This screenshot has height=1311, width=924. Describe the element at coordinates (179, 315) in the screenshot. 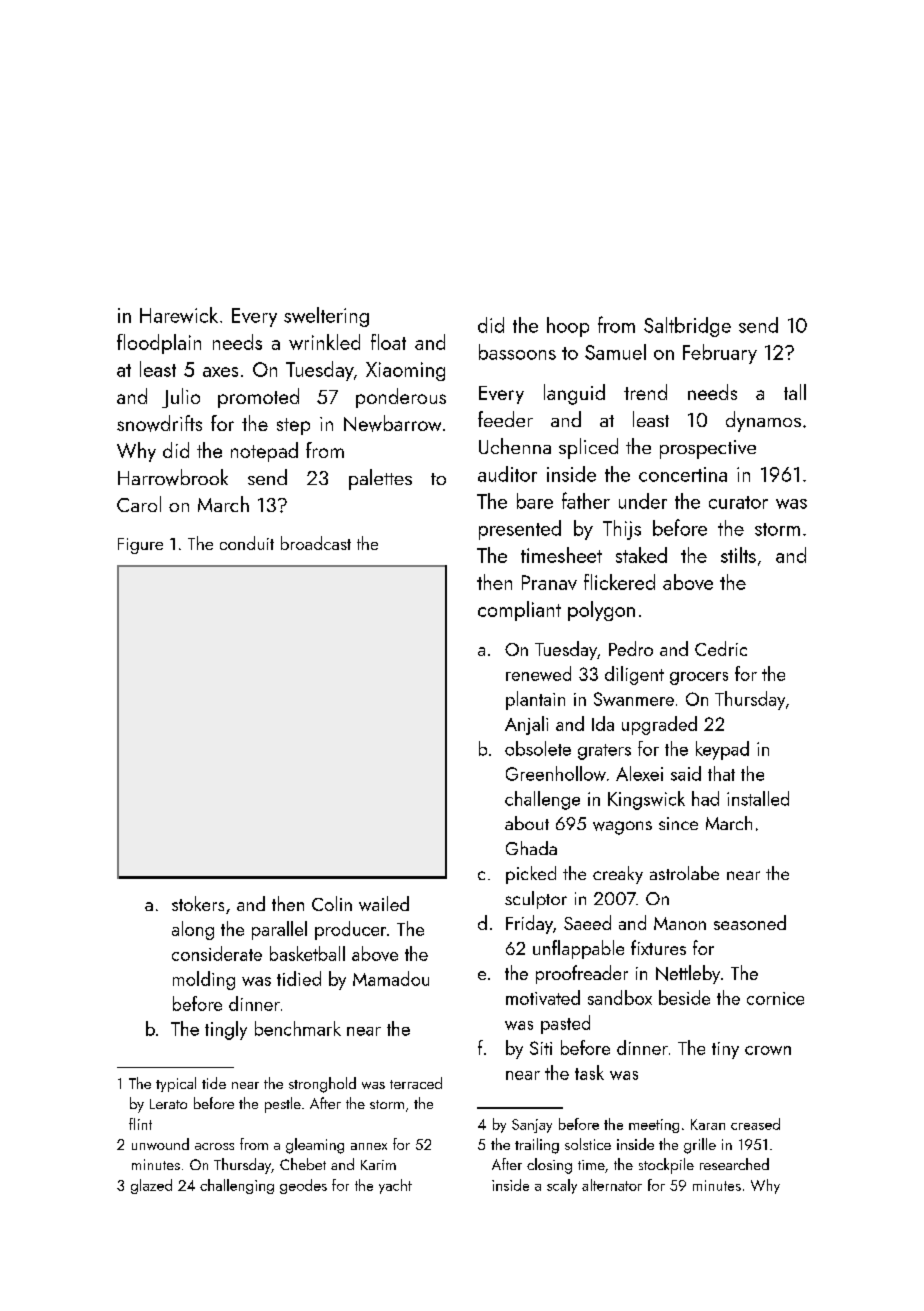

I see `Harewick` at that location.
